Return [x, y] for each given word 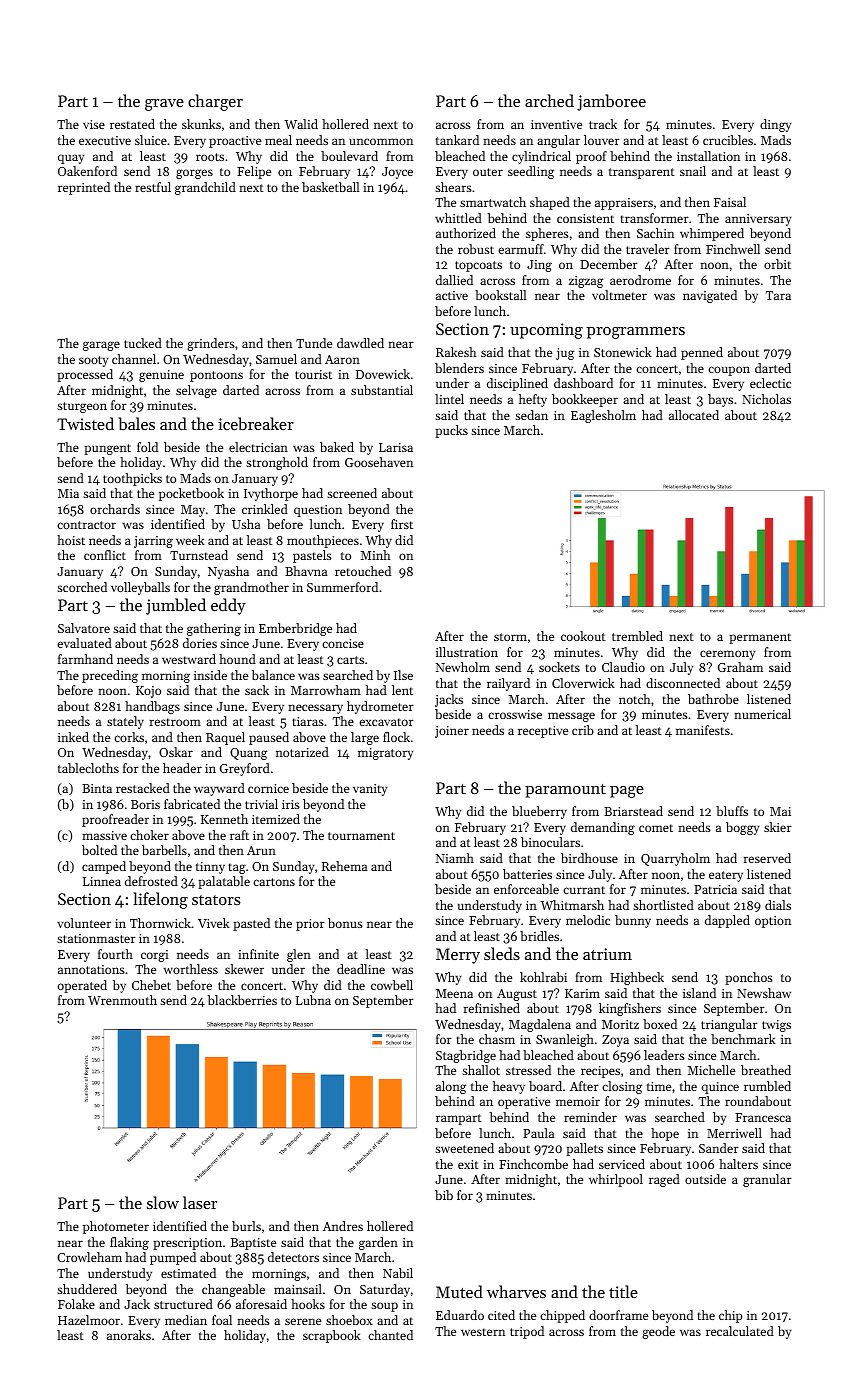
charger [215, 102]
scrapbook [332, 1336]
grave [164, 105]
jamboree [611, 102]
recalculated [740, 1331]
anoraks [129, 1335]
